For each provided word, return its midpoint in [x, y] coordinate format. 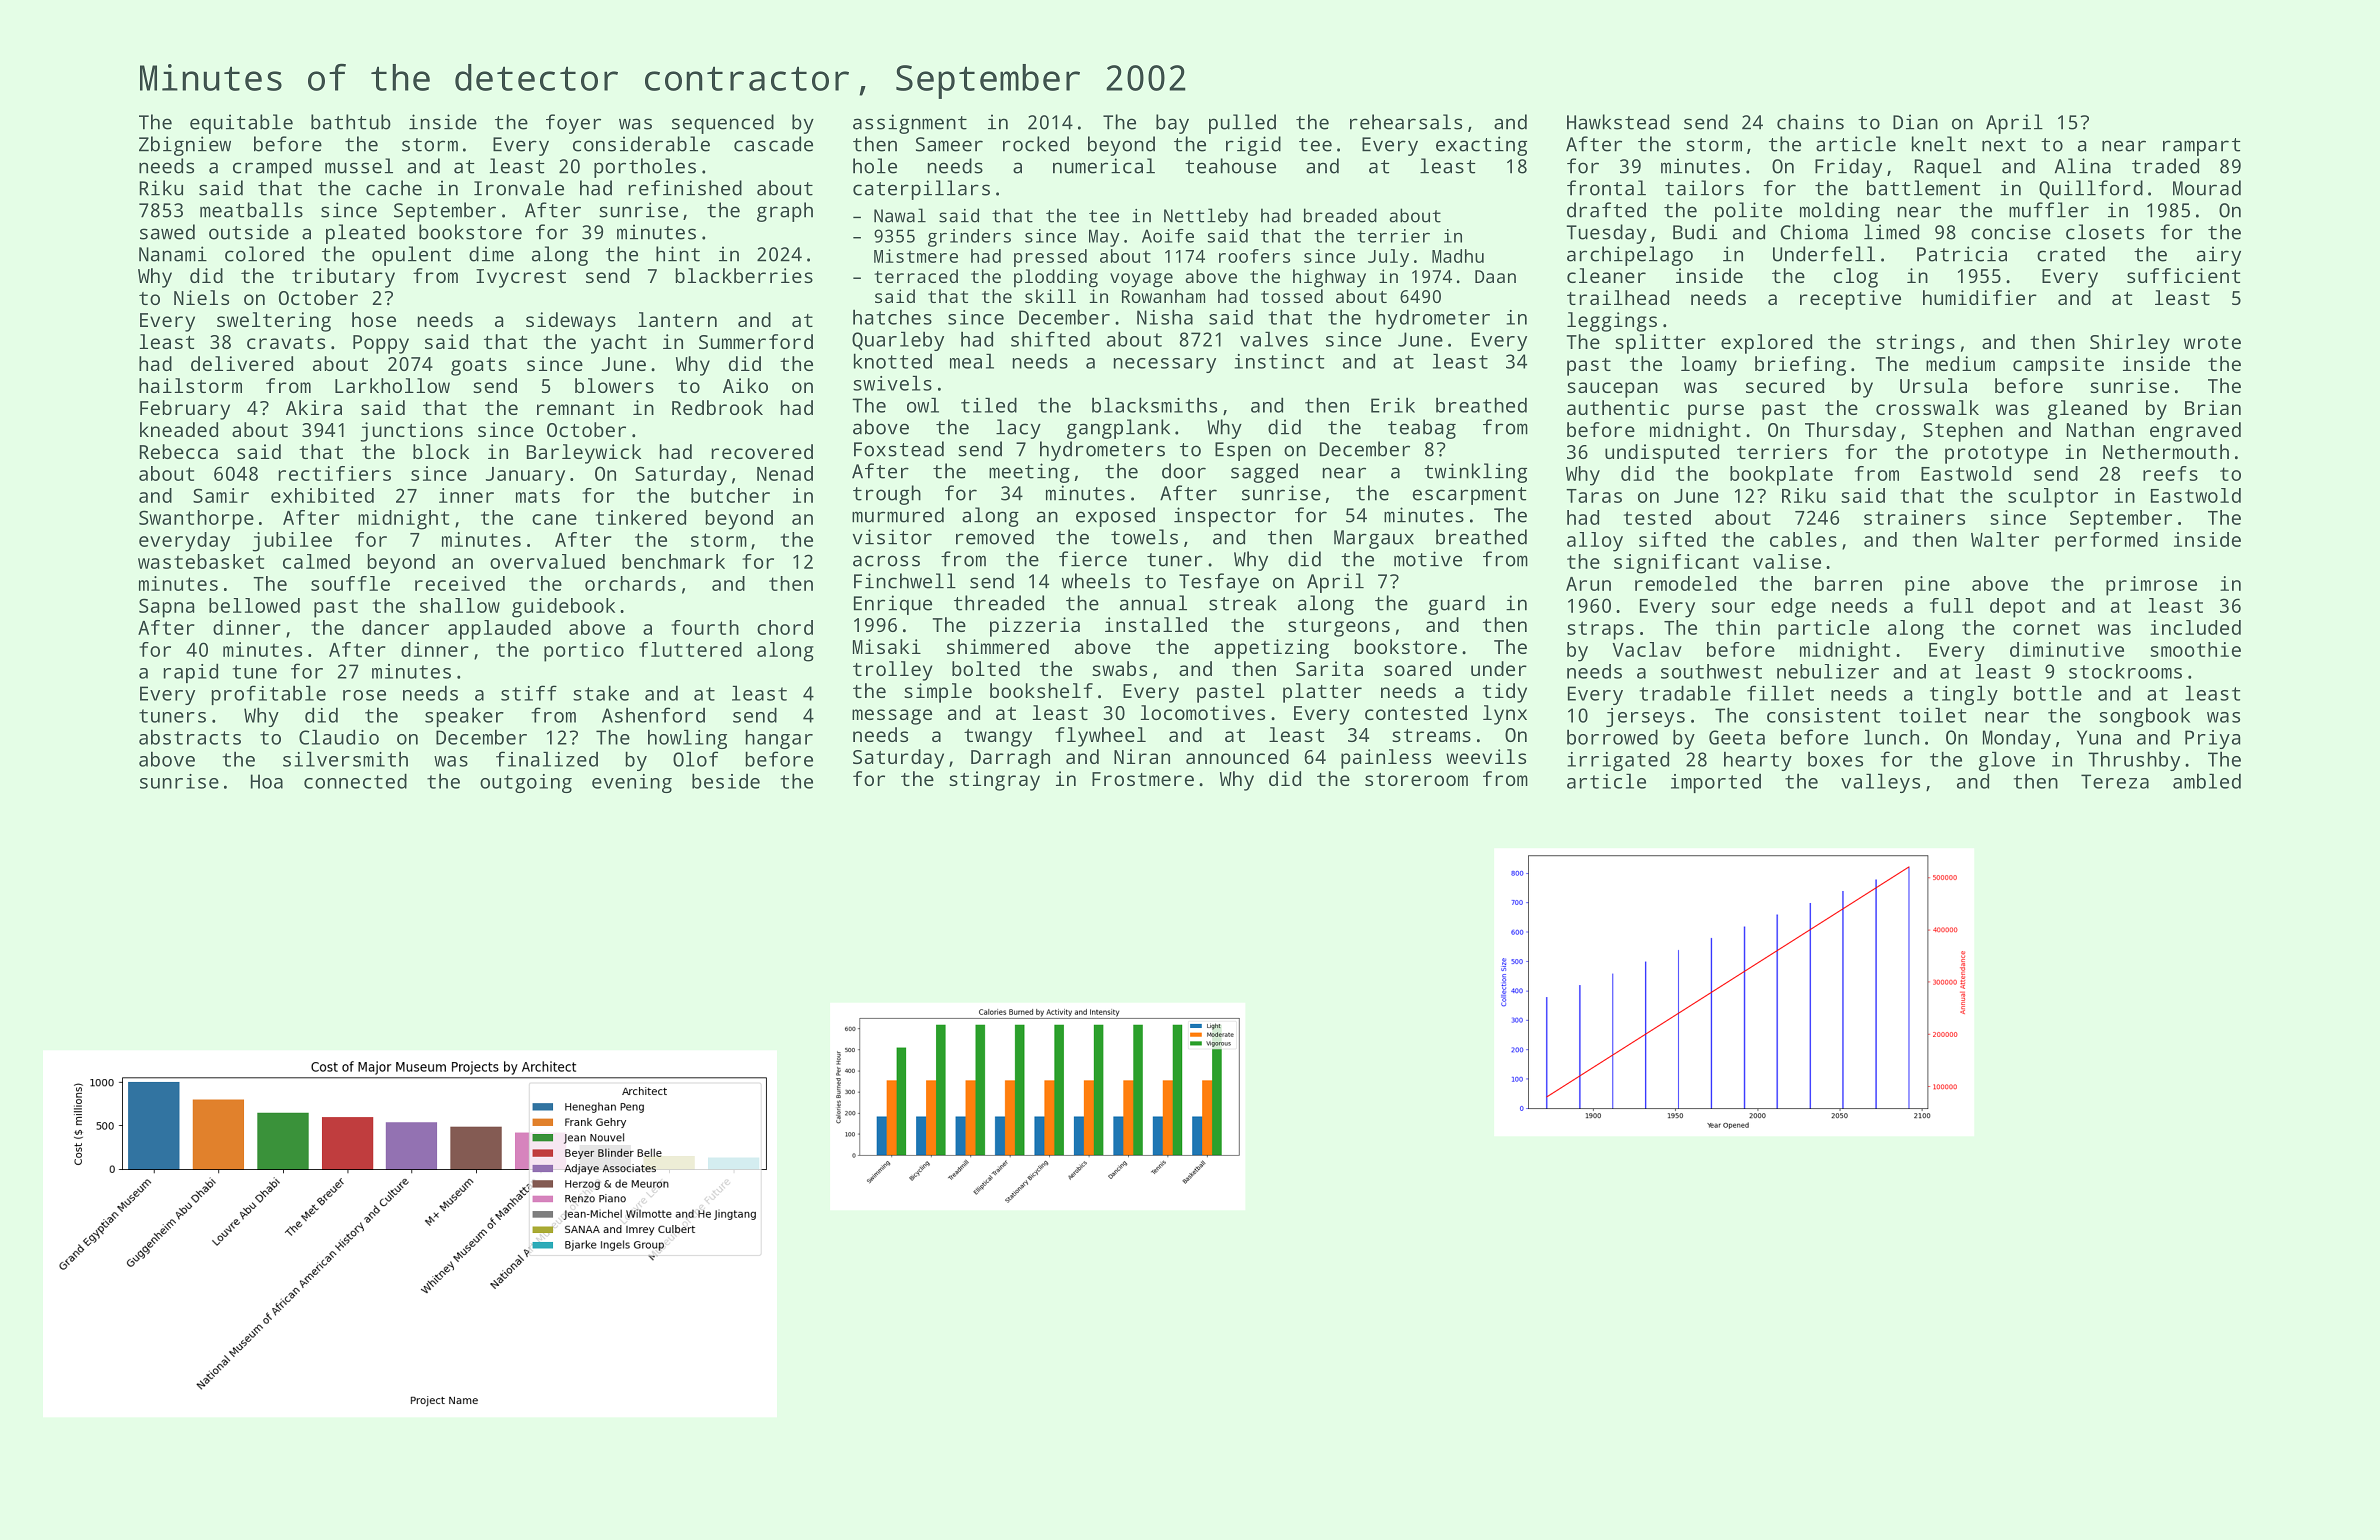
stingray [994, 781]
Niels [201, 297]
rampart [2201, 147]
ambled [2207, 781]
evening [632, 783]
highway [1329, 278]
